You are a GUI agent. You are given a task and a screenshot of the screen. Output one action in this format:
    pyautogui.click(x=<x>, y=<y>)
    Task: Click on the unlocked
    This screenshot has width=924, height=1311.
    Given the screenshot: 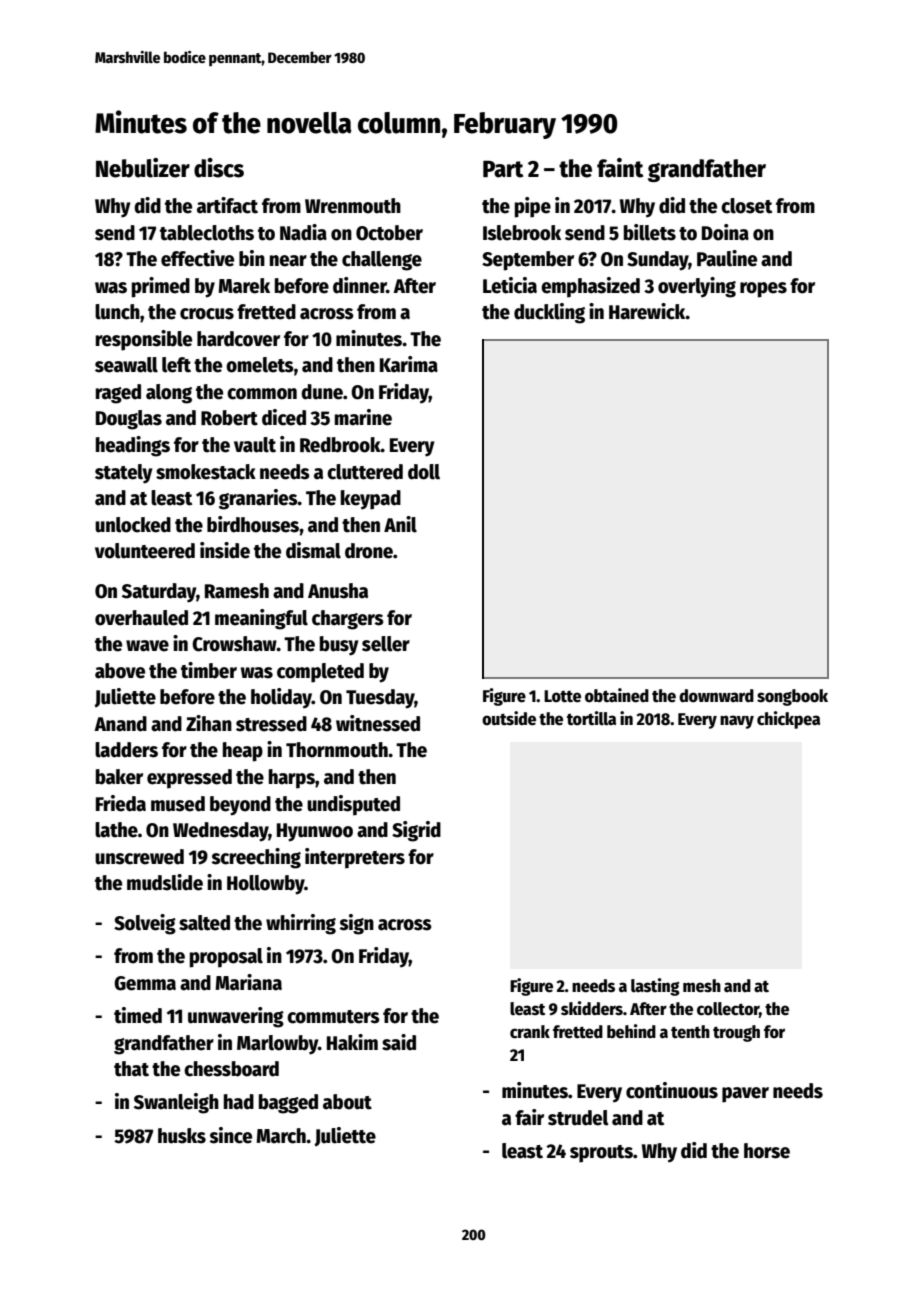 What is the action you would take?
    pyautogui.click(x=133, y=525)
